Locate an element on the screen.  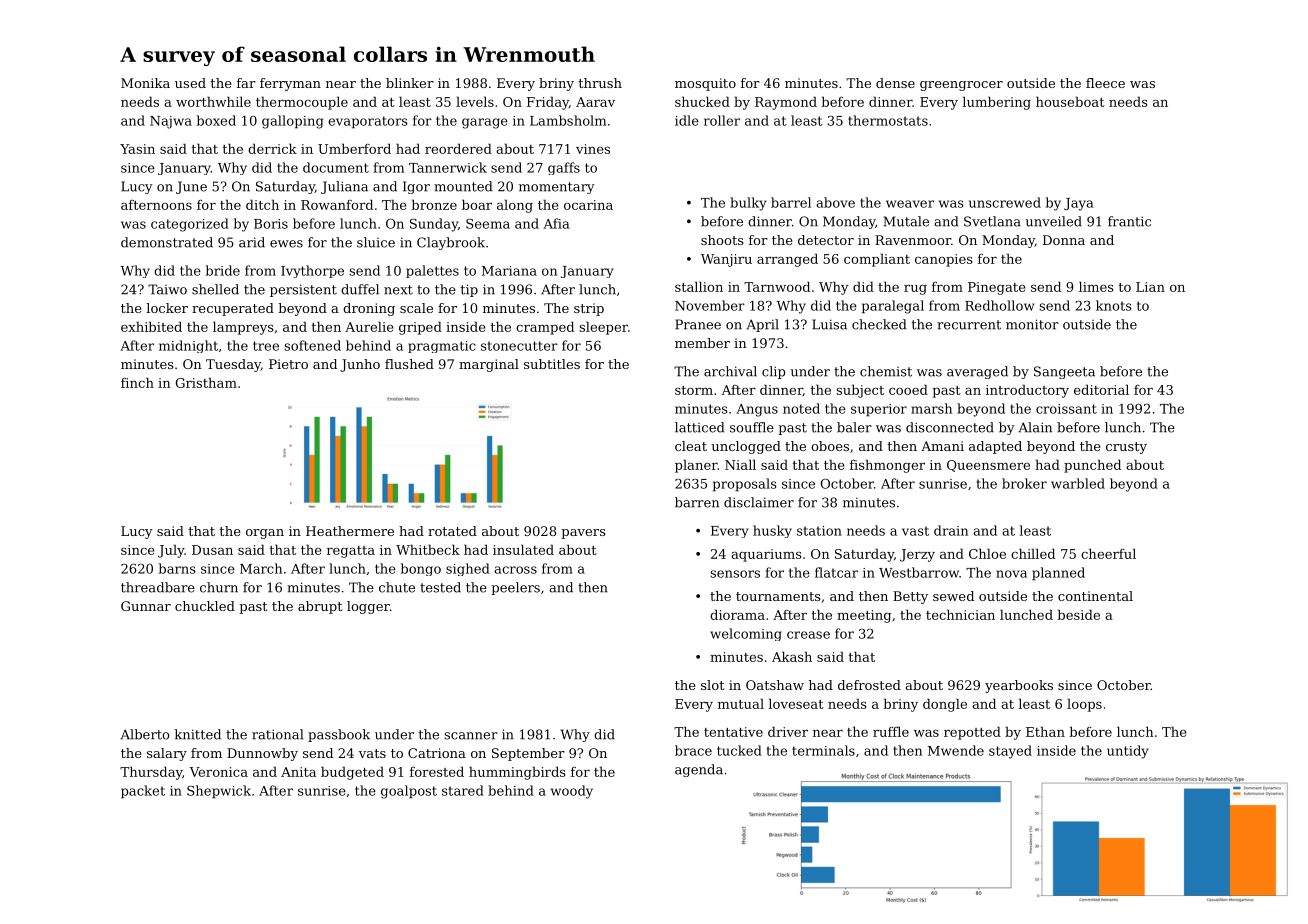
roller is located at coordinates (722, 120).
